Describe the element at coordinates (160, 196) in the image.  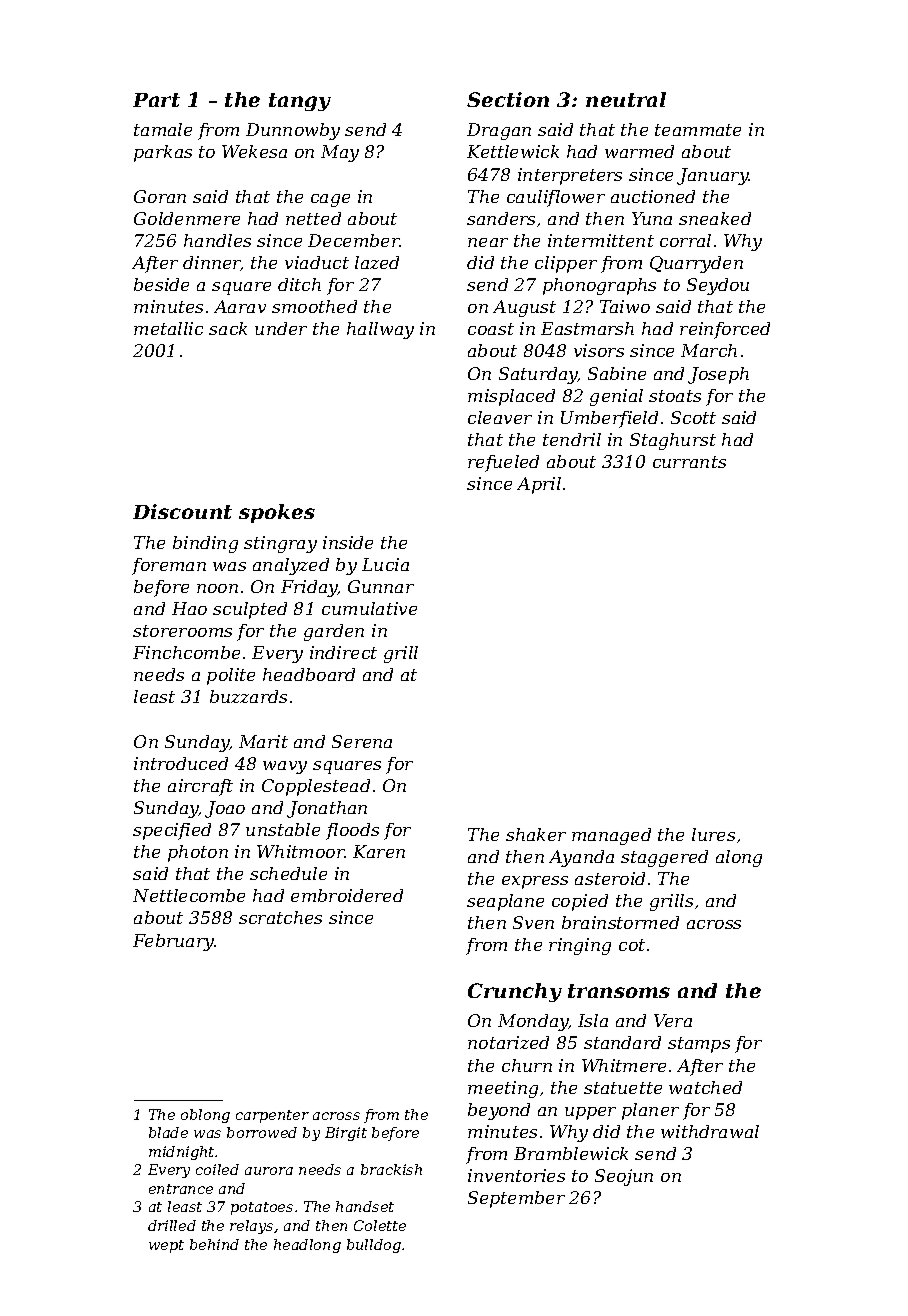
I see `Goran` at that location.
